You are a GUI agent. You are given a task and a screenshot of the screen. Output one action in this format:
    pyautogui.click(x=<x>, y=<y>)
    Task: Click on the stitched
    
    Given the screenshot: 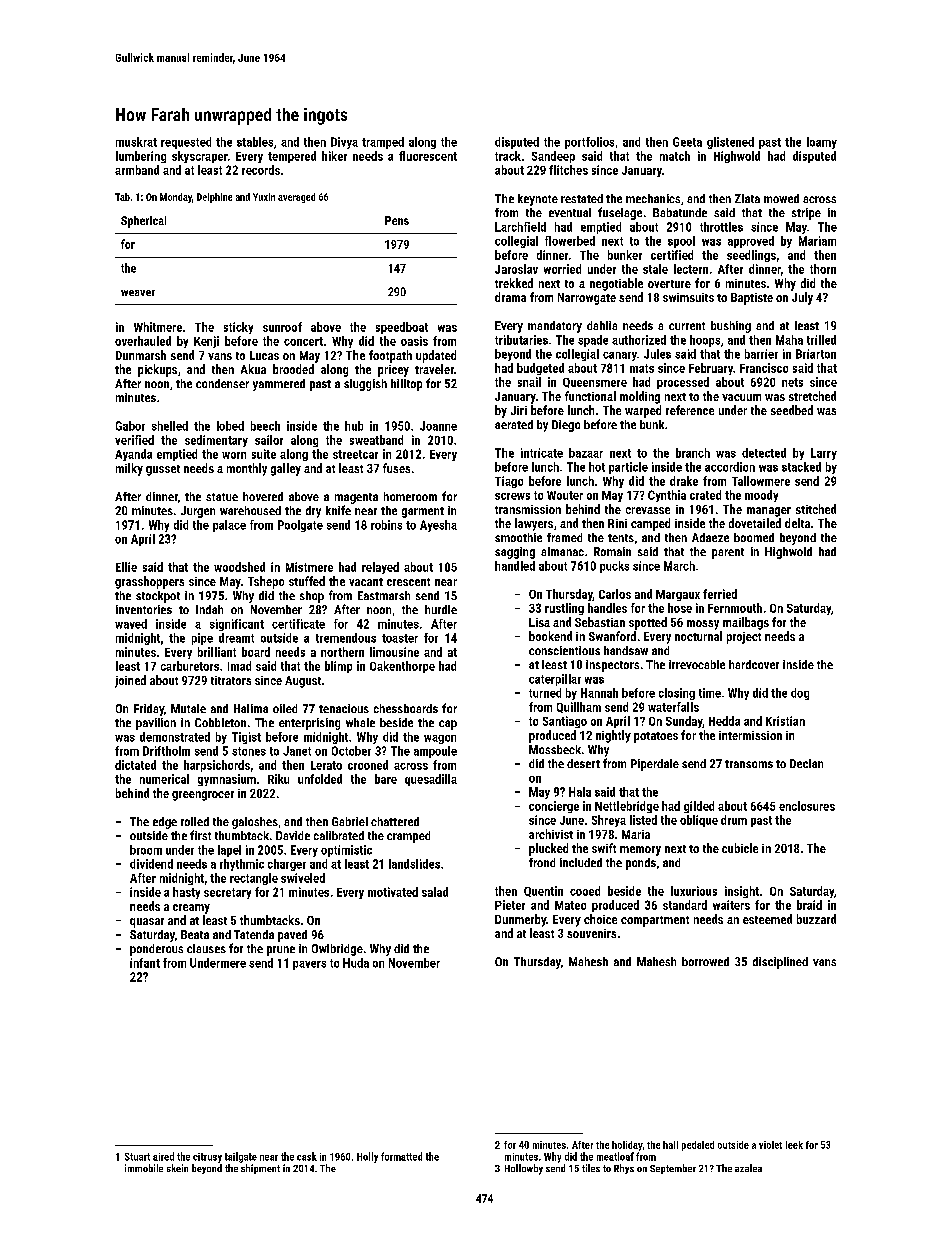 What is the action you would take?
    pyautogui.click(x=816, y=509)
